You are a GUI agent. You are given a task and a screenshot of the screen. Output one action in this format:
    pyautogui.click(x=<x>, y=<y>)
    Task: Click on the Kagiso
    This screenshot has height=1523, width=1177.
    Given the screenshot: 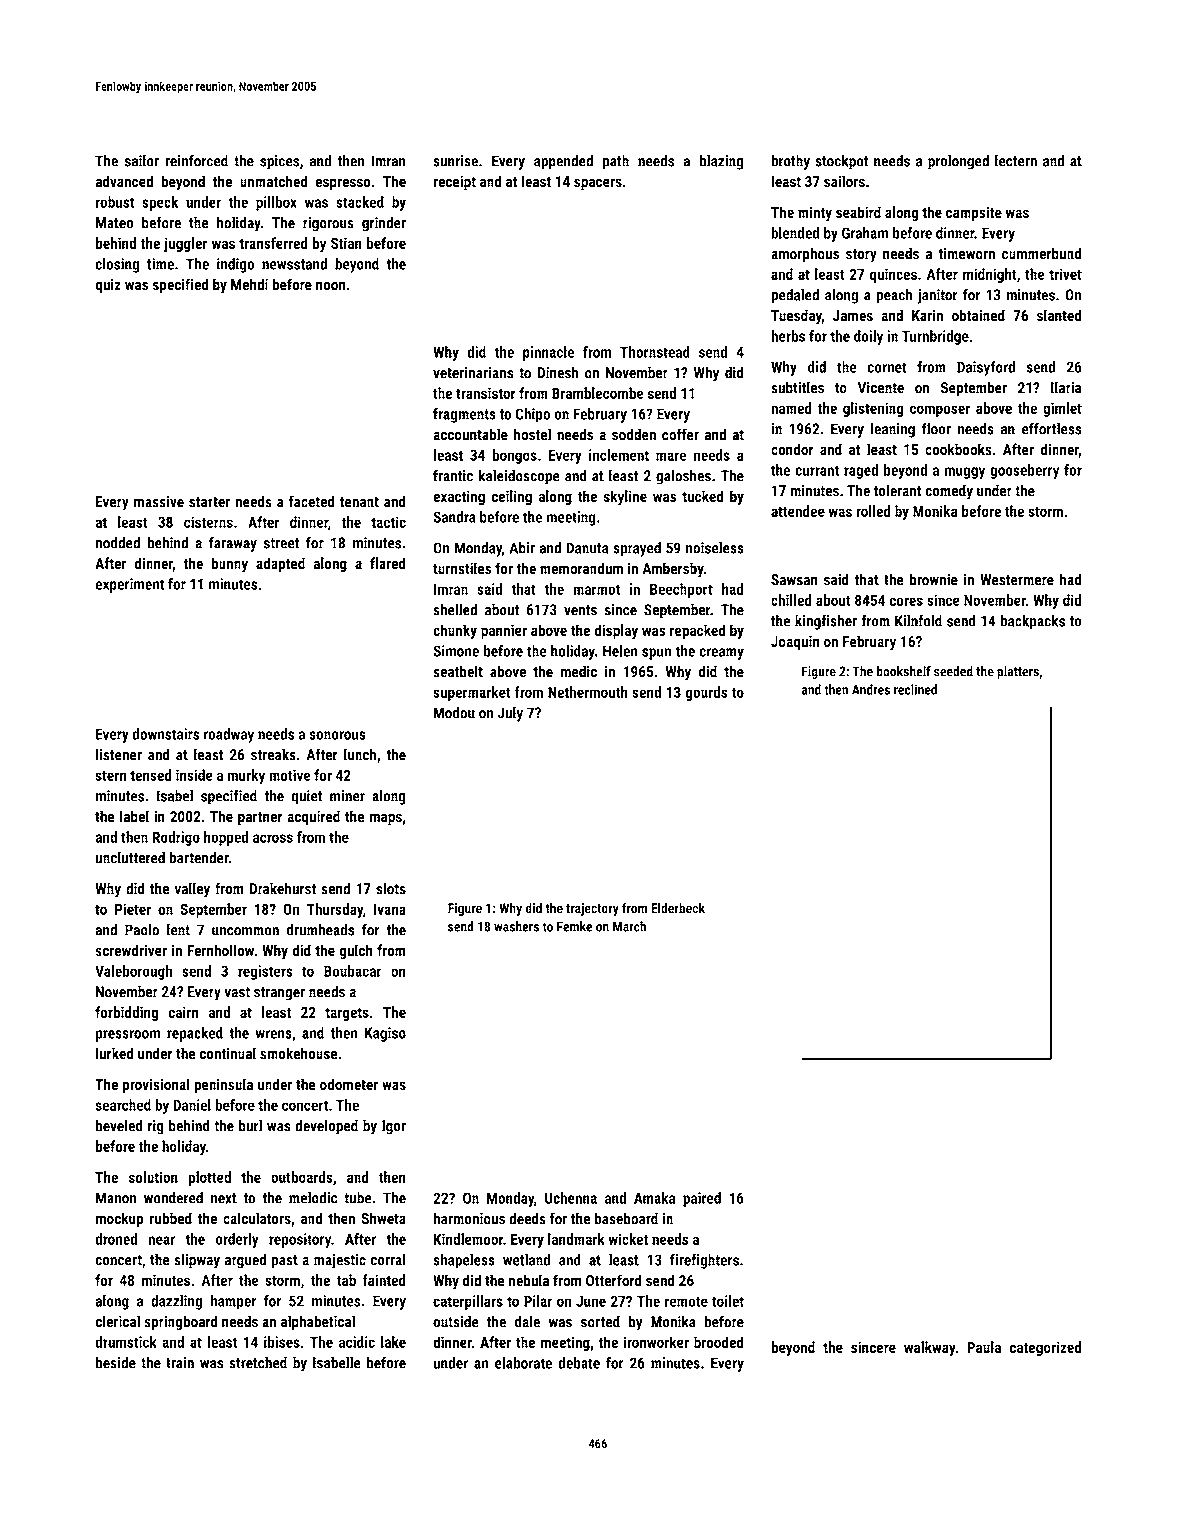 What is the action you would take?
    pyautogui.click(x=385, y=1034)
